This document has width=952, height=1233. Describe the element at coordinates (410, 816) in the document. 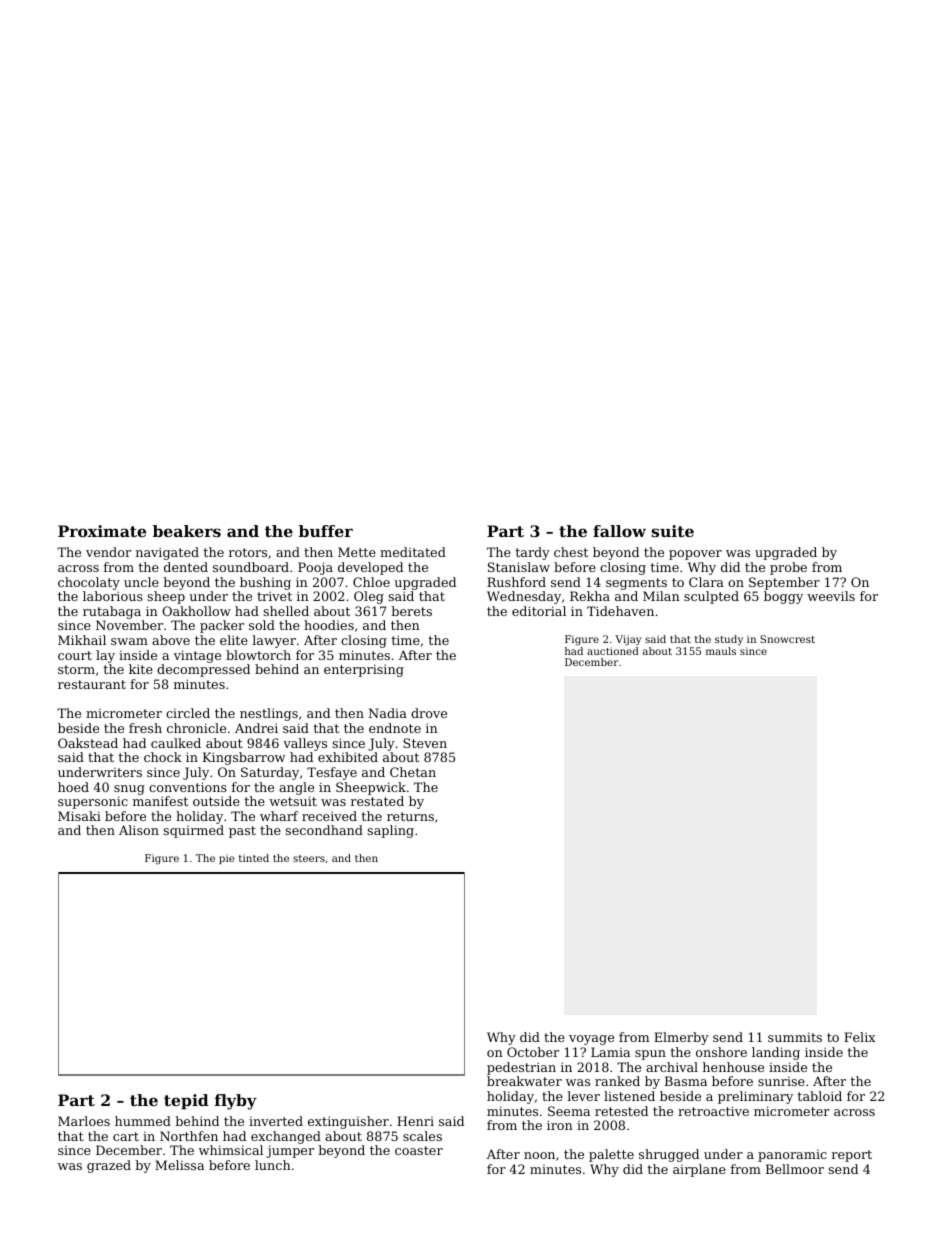

I see `returns` at that location.
